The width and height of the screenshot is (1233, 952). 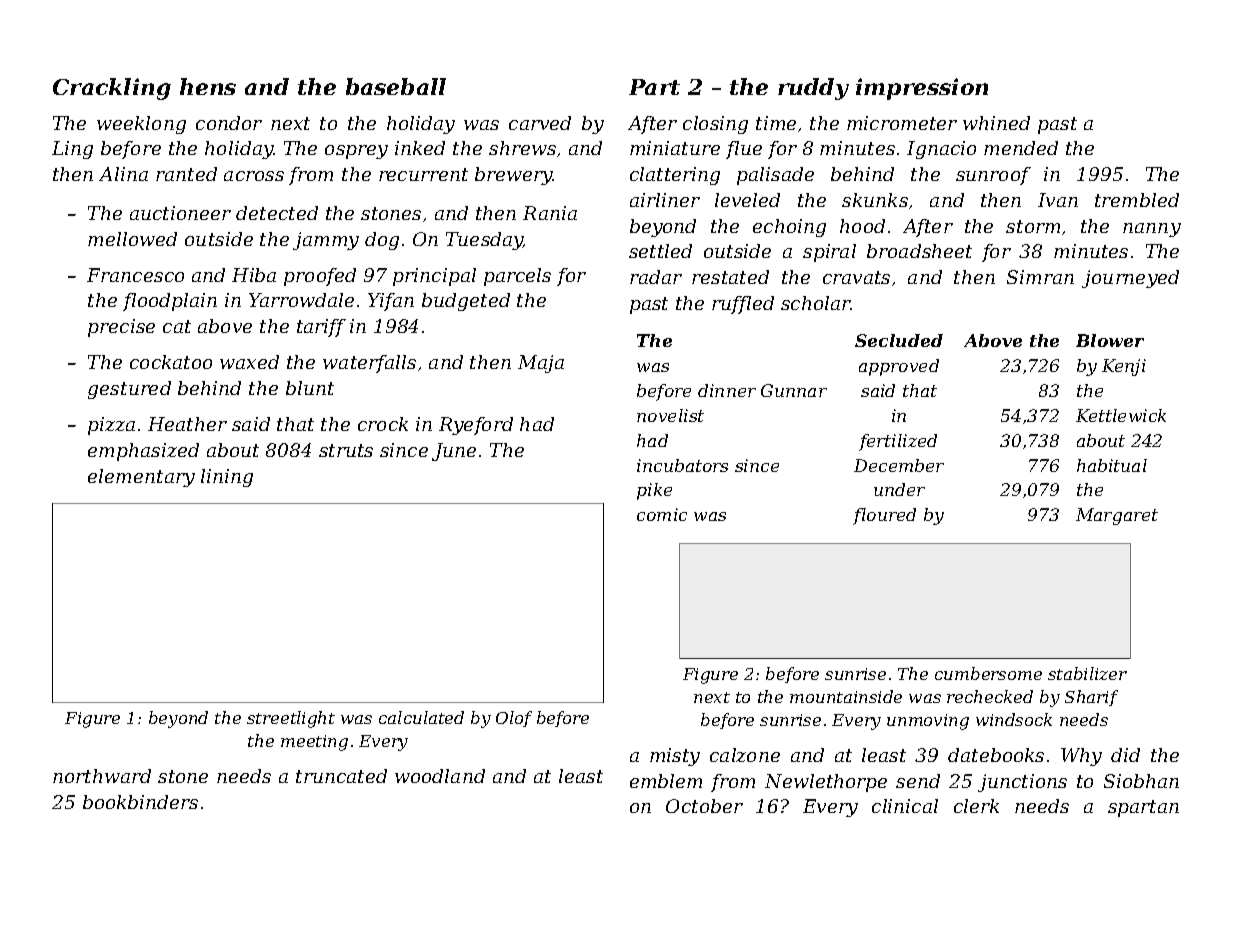 What do you see at coordinates (996, 123) in the screenshot?
I see `whined` at bounding box center [996, 123].
